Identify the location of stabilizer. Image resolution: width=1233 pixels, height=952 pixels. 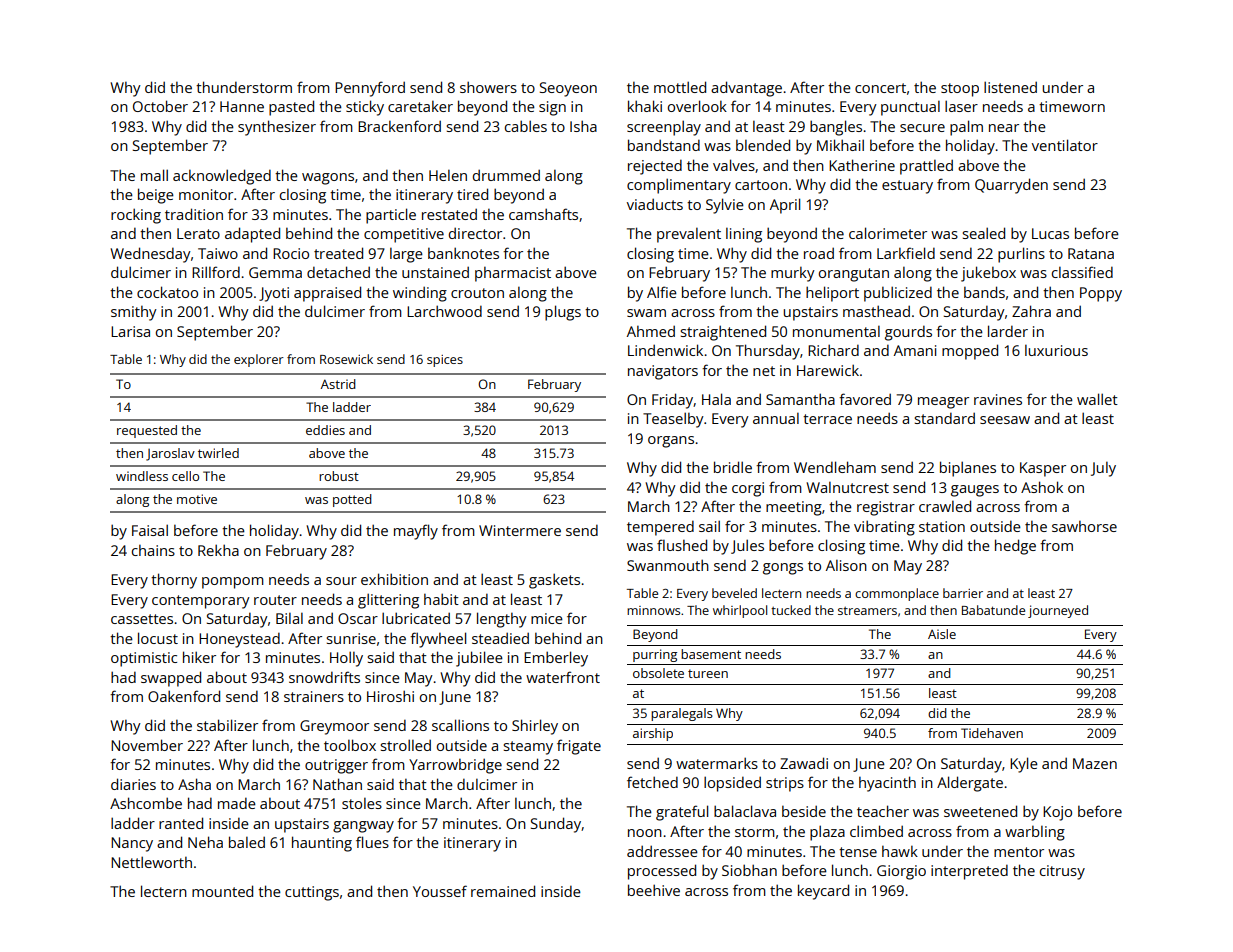
(227, 725).
